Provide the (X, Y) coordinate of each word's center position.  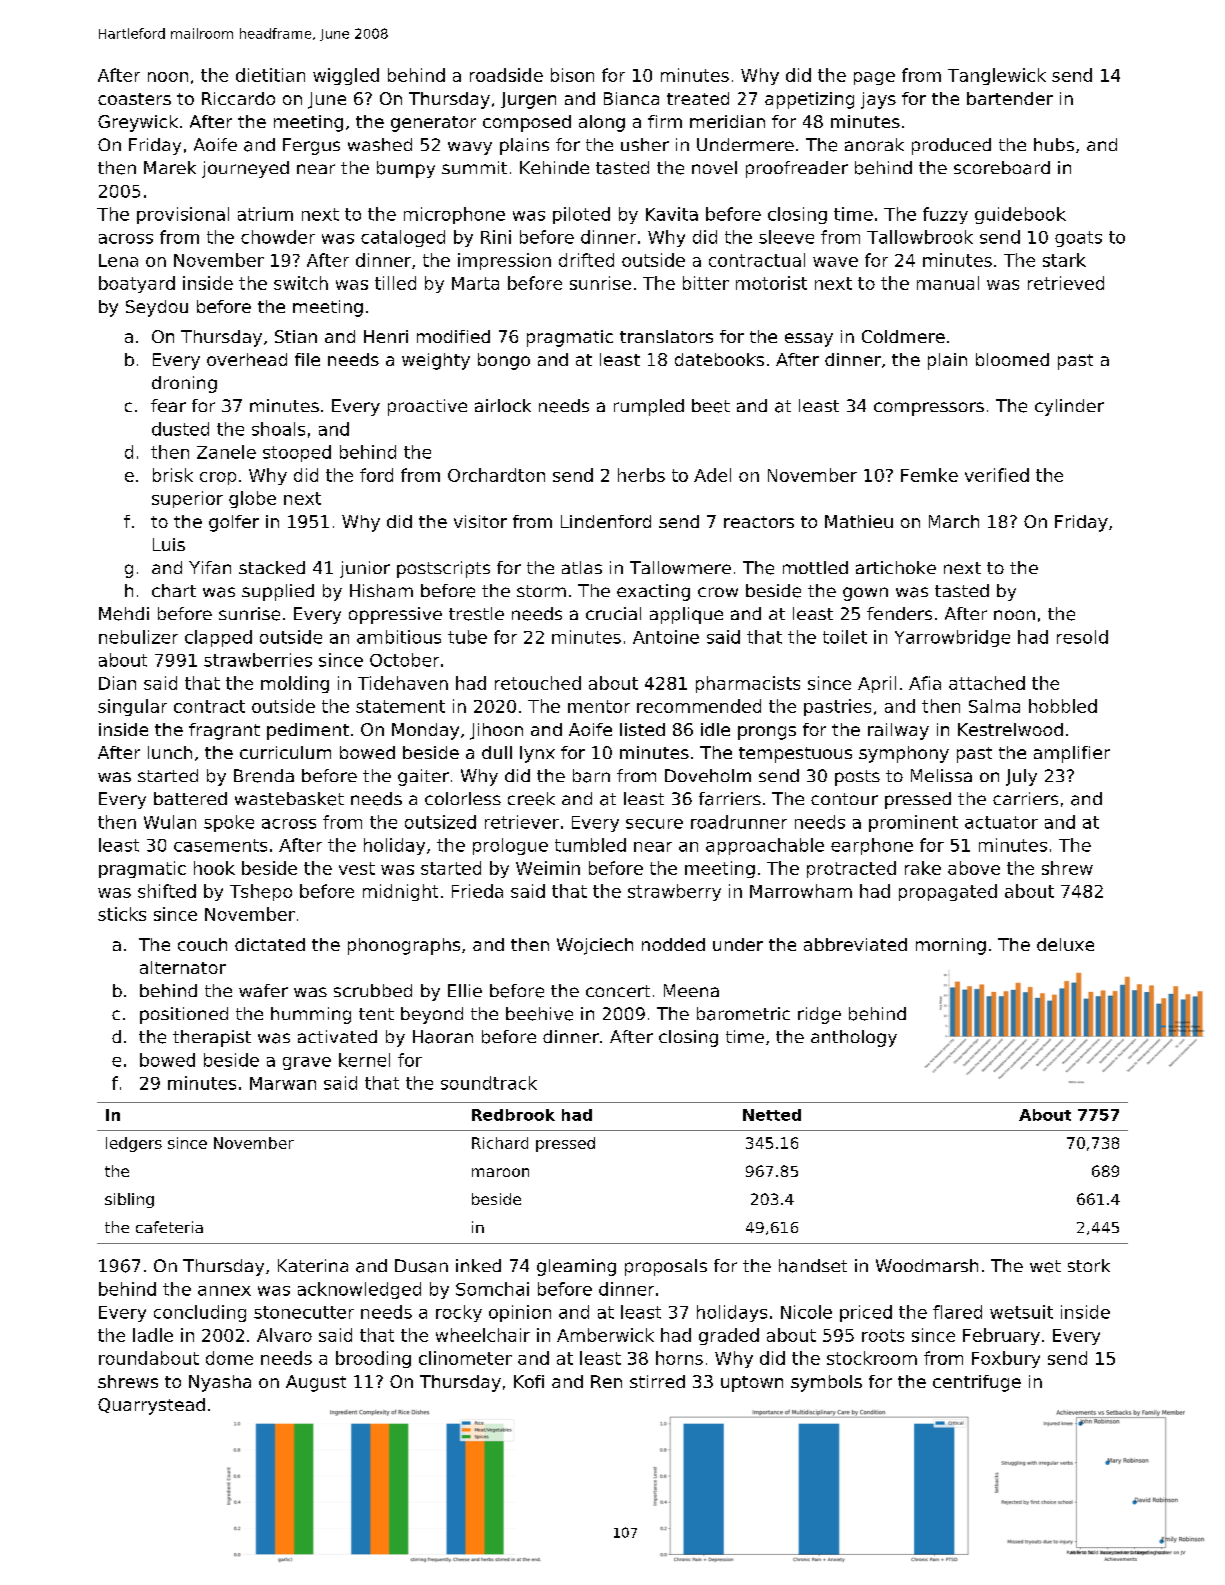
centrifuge (977, 1383)
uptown (752, 1384)
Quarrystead (151, 1406)
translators (666, 336)
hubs (1054, 144)
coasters (134, 99)
